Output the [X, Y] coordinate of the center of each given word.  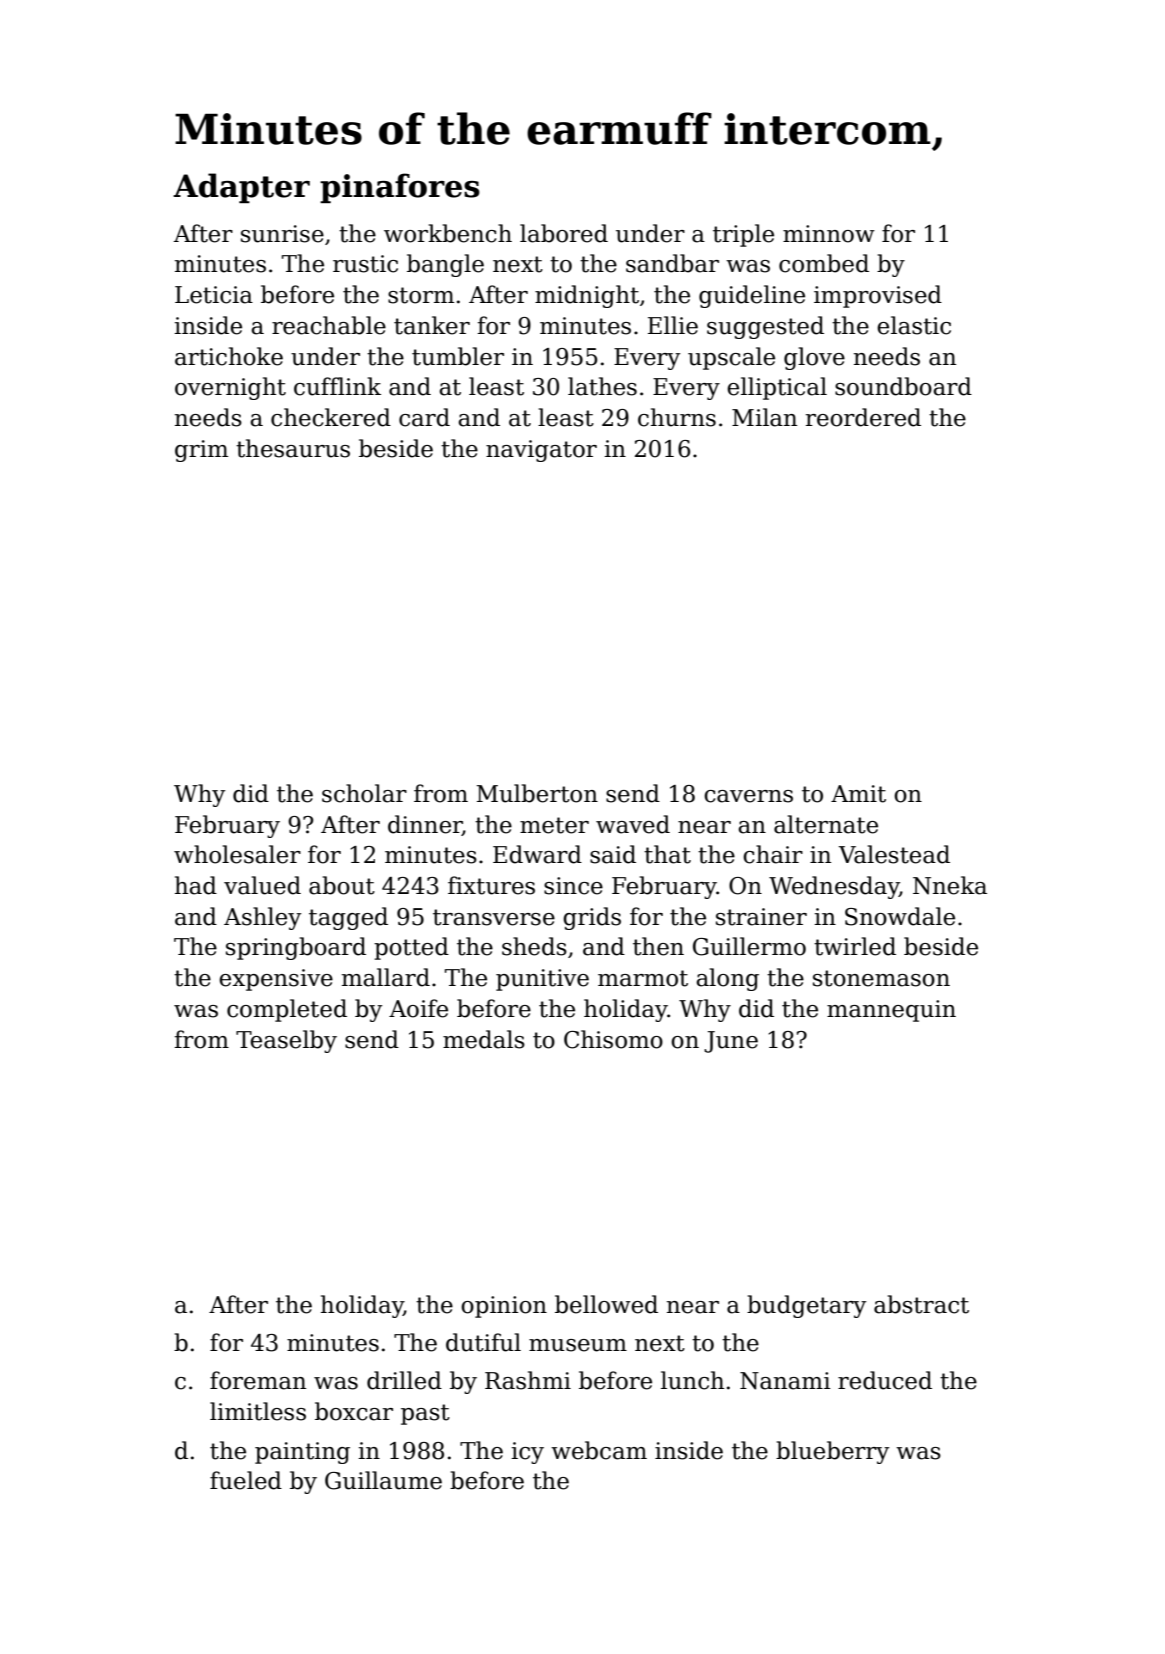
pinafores [400, 188]
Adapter [241, 188]
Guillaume [383, 1480]
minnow [829, 234]
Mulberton [537, 793]
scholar [364, 793]
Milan [764, 417]
